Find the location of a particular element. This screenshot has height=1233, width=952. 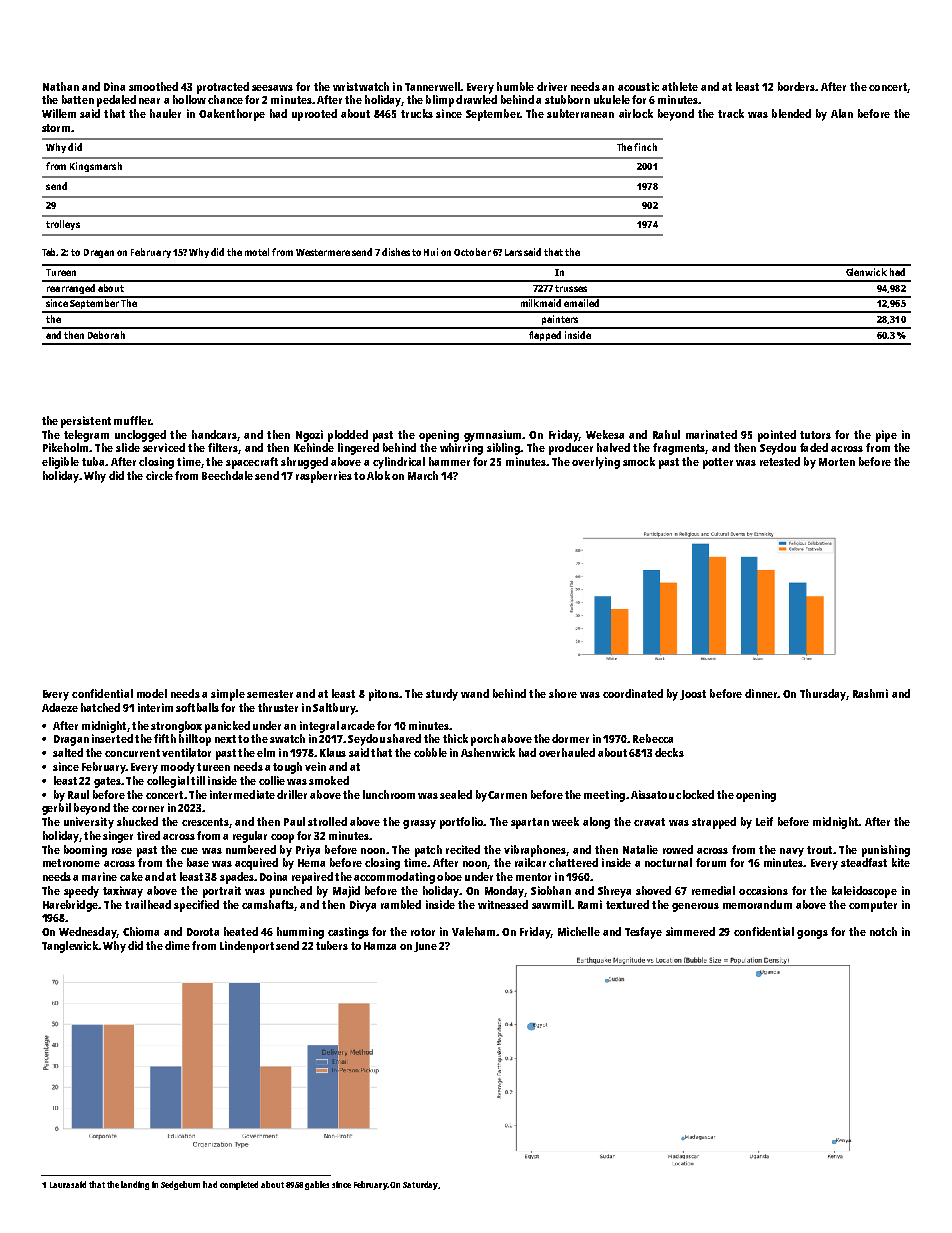

borders is located at coordinates (796, 86).
